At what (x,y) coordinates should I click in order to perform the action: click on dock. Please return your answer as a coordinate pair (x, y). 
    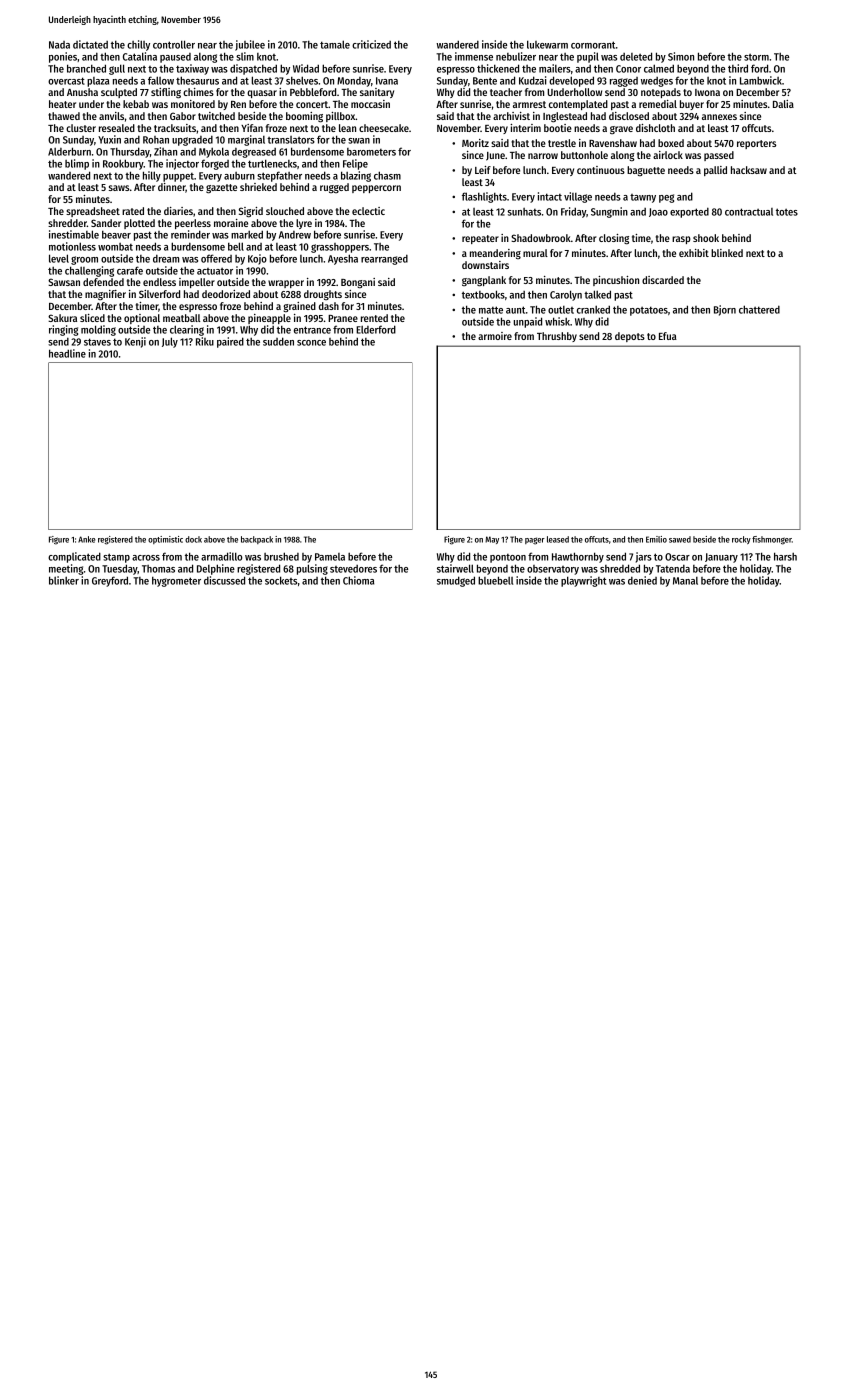
    Looking at the image, I should click on (193, 539).
